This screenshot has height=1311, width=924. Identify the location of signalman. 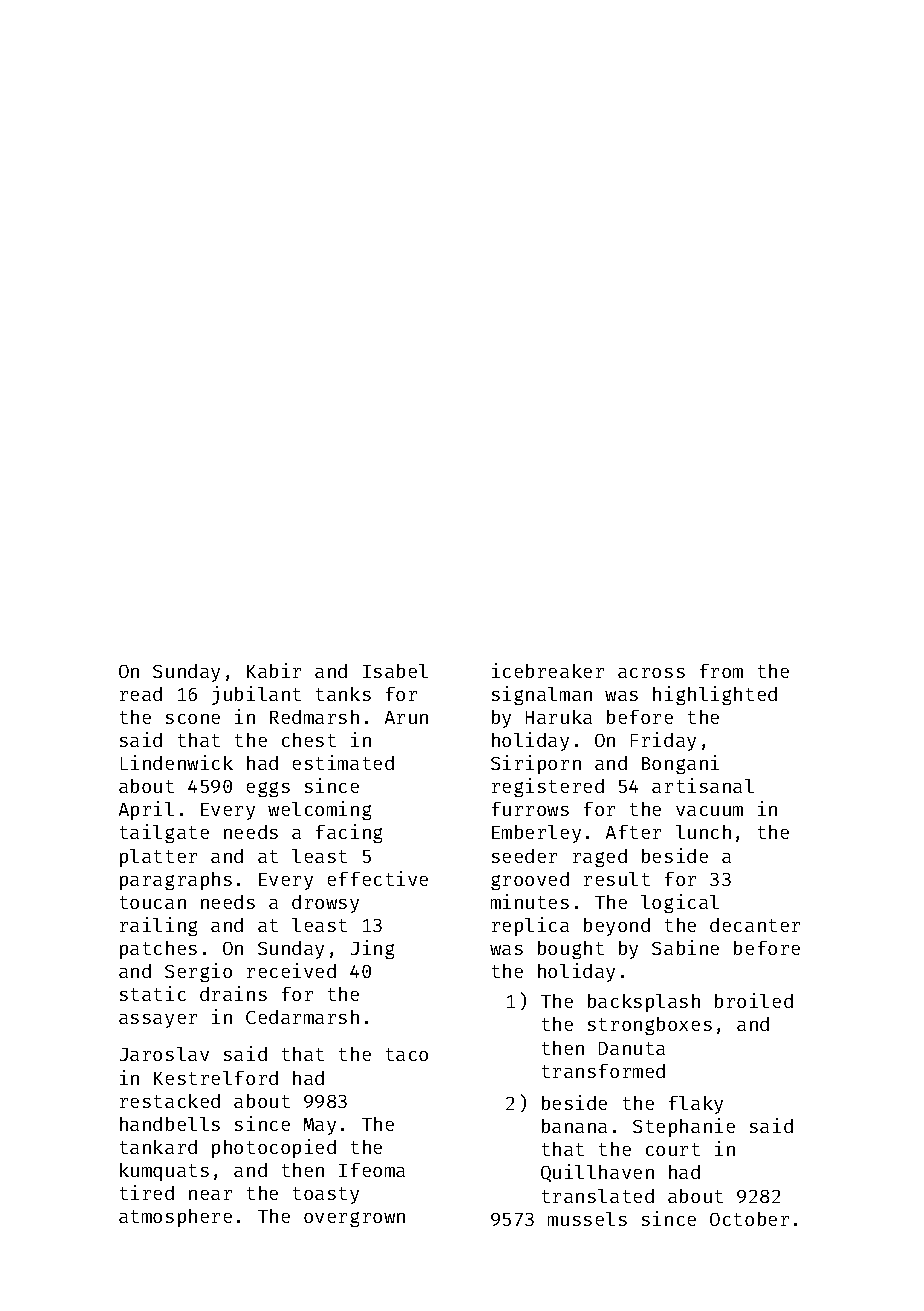
(542, 695).
